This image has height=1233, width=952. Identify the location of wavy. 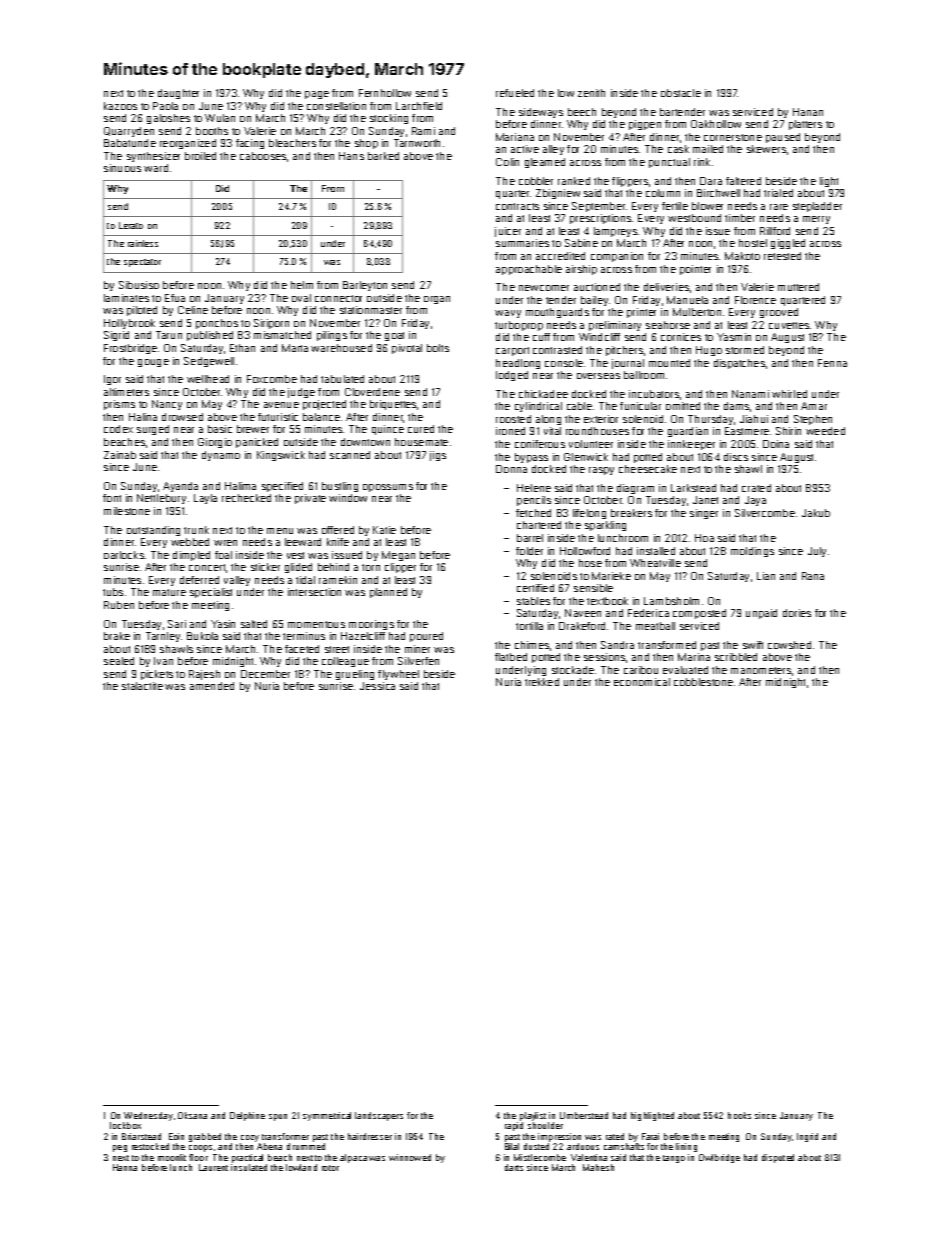
(508, 314).
